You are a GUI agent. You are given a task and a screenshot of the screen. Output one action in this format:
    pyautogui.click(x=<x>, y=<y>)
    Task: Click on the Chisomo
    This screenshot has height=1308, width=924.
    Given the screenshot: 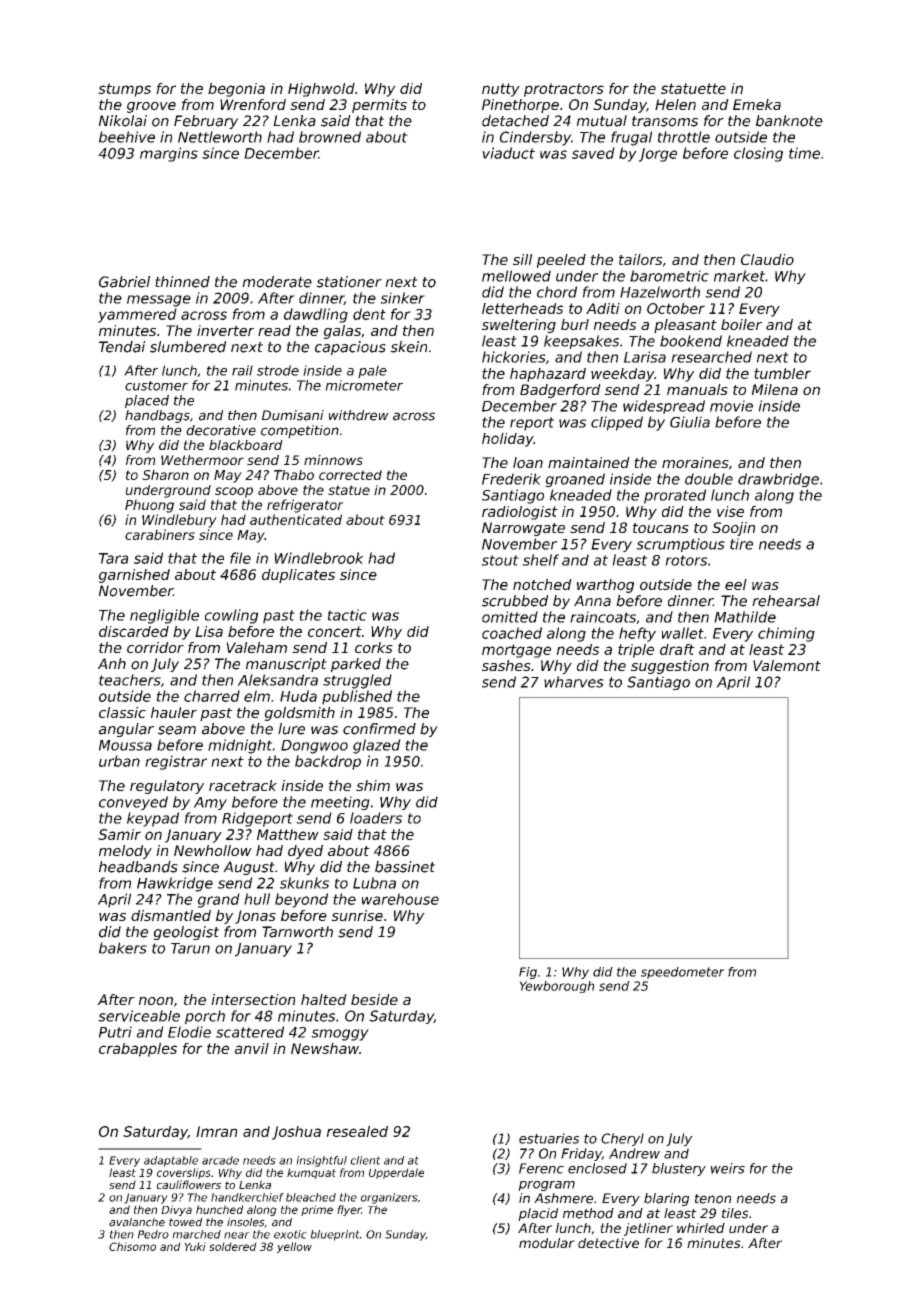 What is the action you would take?
    pyautogui.click(x=132, y=1246)
